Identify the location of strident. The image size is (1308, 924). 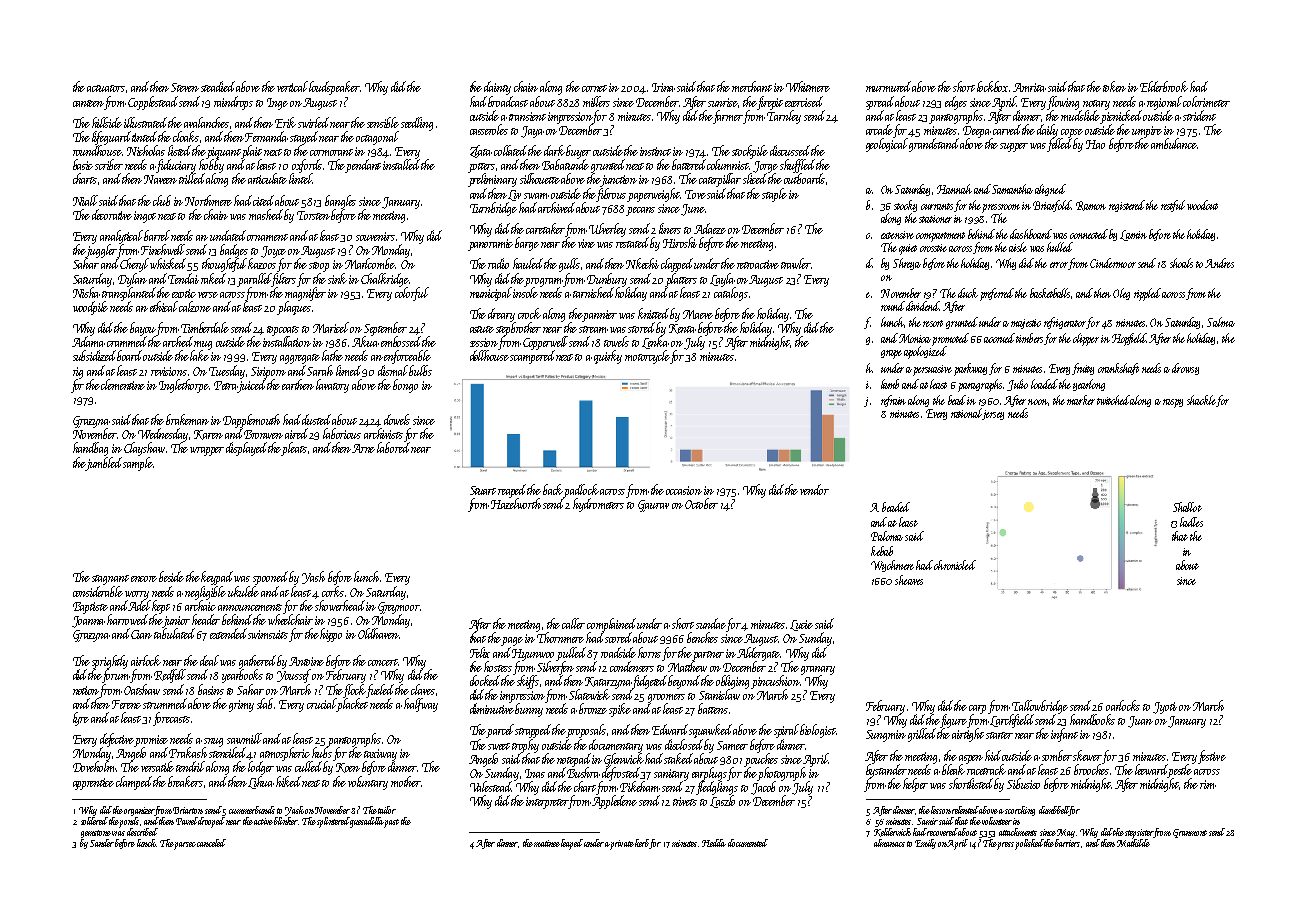
(1199, 115).
